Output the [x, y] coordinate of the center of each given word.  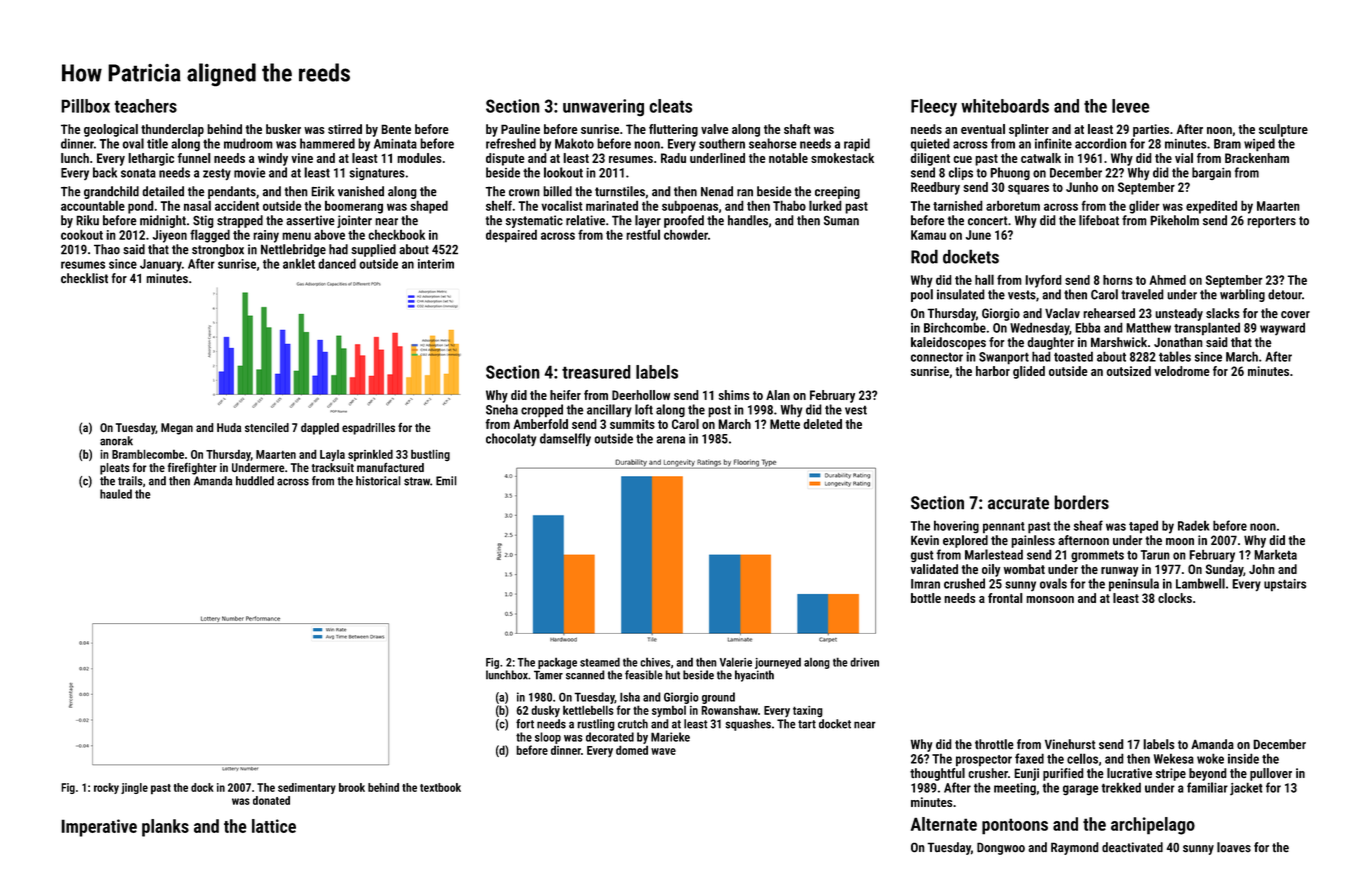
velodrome [1181, 371]
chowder [686, 234]
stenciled [267, 427]
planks [165, 828]
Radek [1193, 525]
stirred [345, 129]
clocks [1175, 598]
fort [525, 724]
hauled [116, 494]
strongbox [218, 250]
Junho [1082, 187]
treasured [596, 372]
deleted [823, 424]
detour [1285, 294]
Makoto [574, 143]
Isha [630, 697]
